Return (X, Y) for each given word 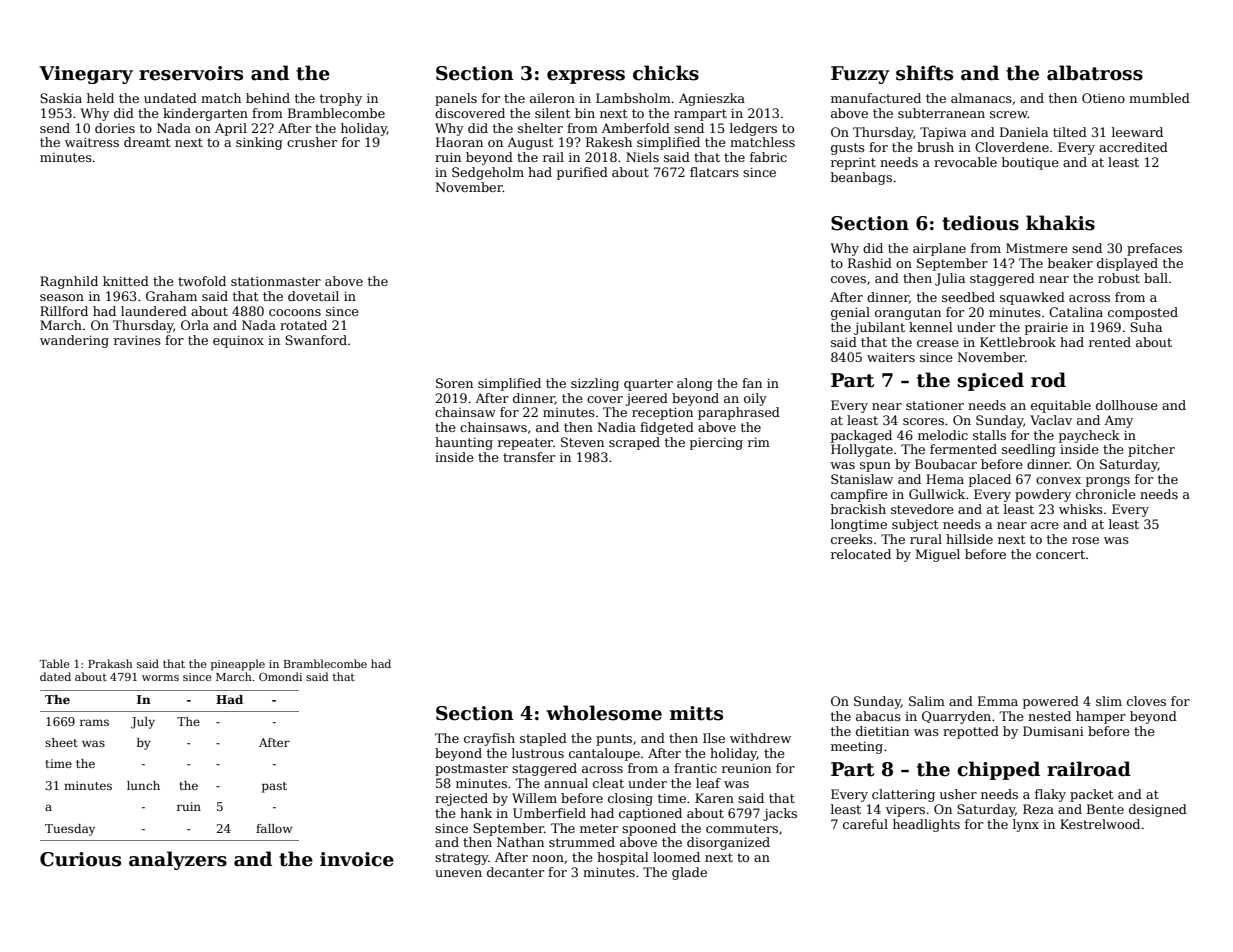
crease (938, 343)
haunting (464, 443)
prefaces (1154, 249)
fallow (274, 828)
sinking (259, 143)
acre (1045, 525)
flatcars (714, 172)
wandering (74, 341)
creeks (852, 539)
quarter (648, 385)
